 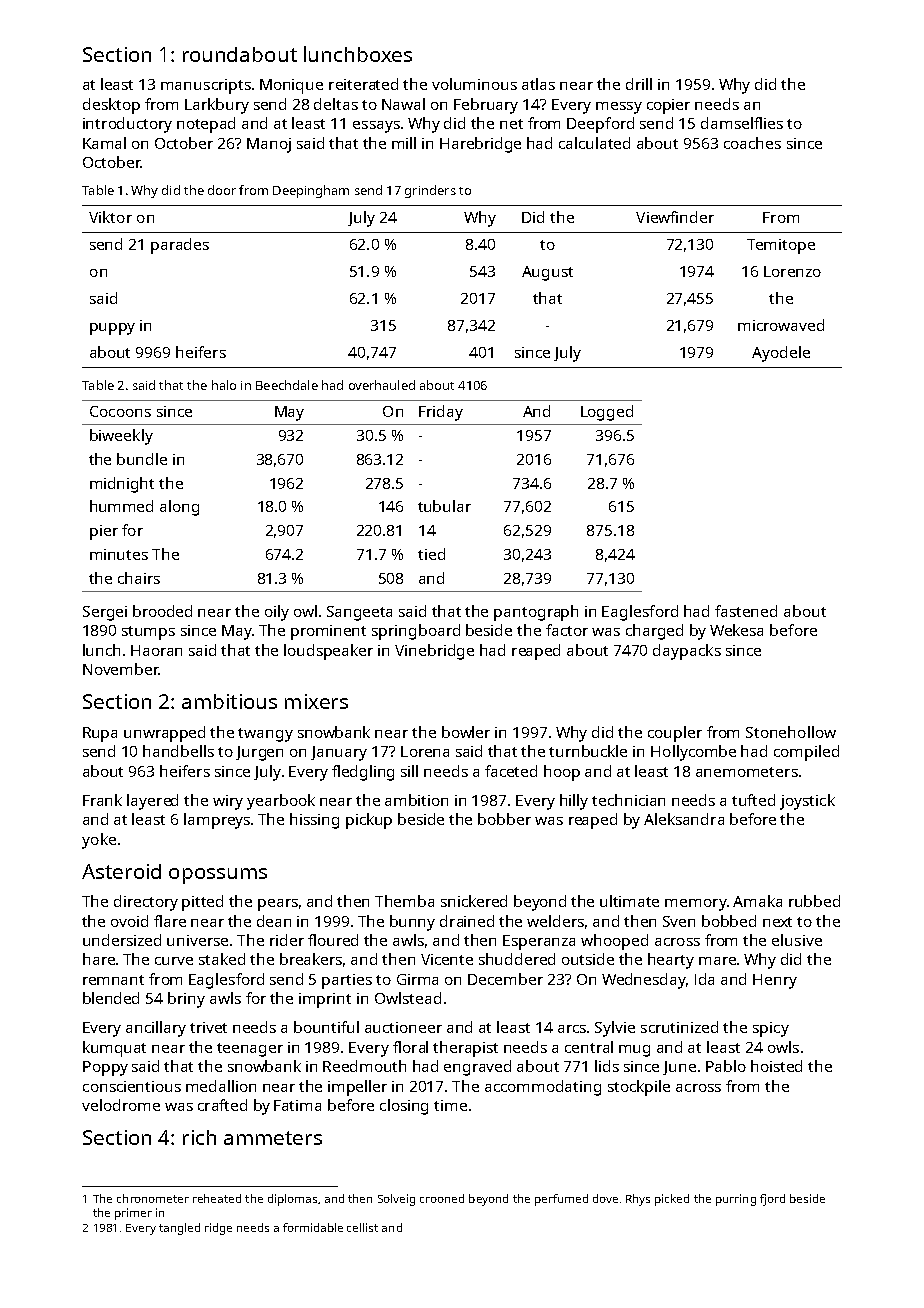 What do you see at coordinates (100, 734) in the screenshot?
I see `Rupa` at bounding box center [100, 734].
